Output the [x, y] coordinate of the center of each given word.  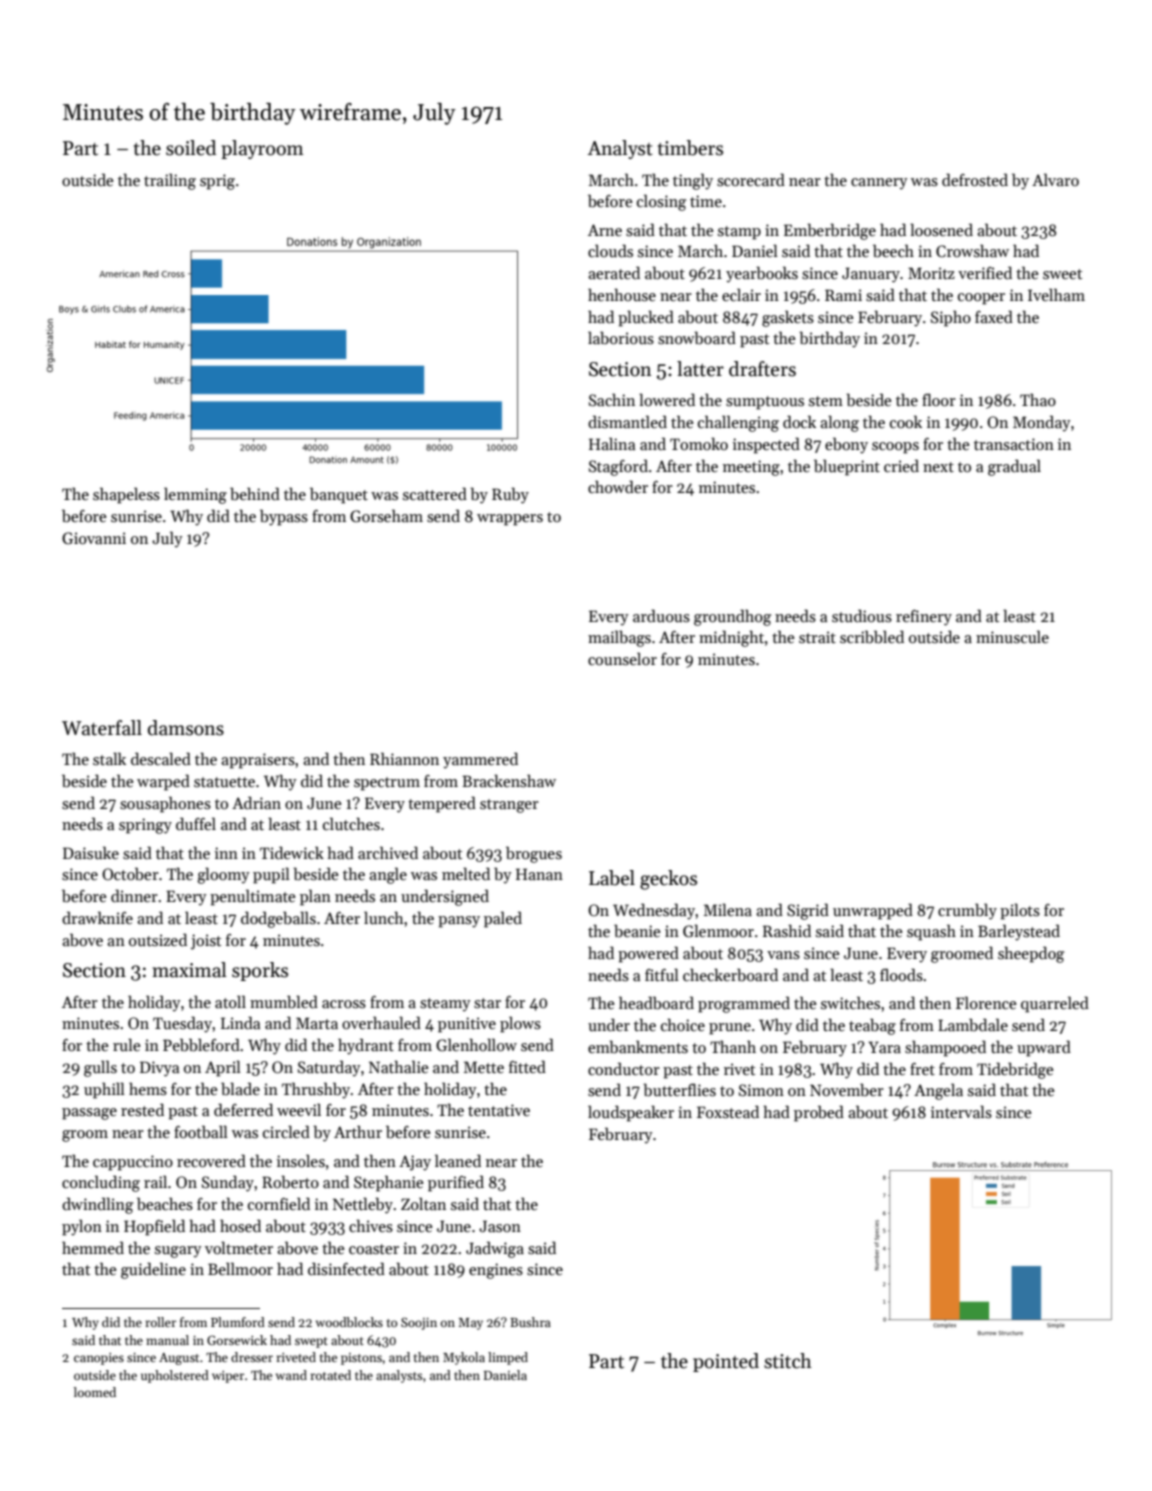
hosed [240, 1225]
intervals [961, 1112]
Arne [605, 230]
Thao [1038, 399]
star [487, 1003]
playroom [262, 149]
